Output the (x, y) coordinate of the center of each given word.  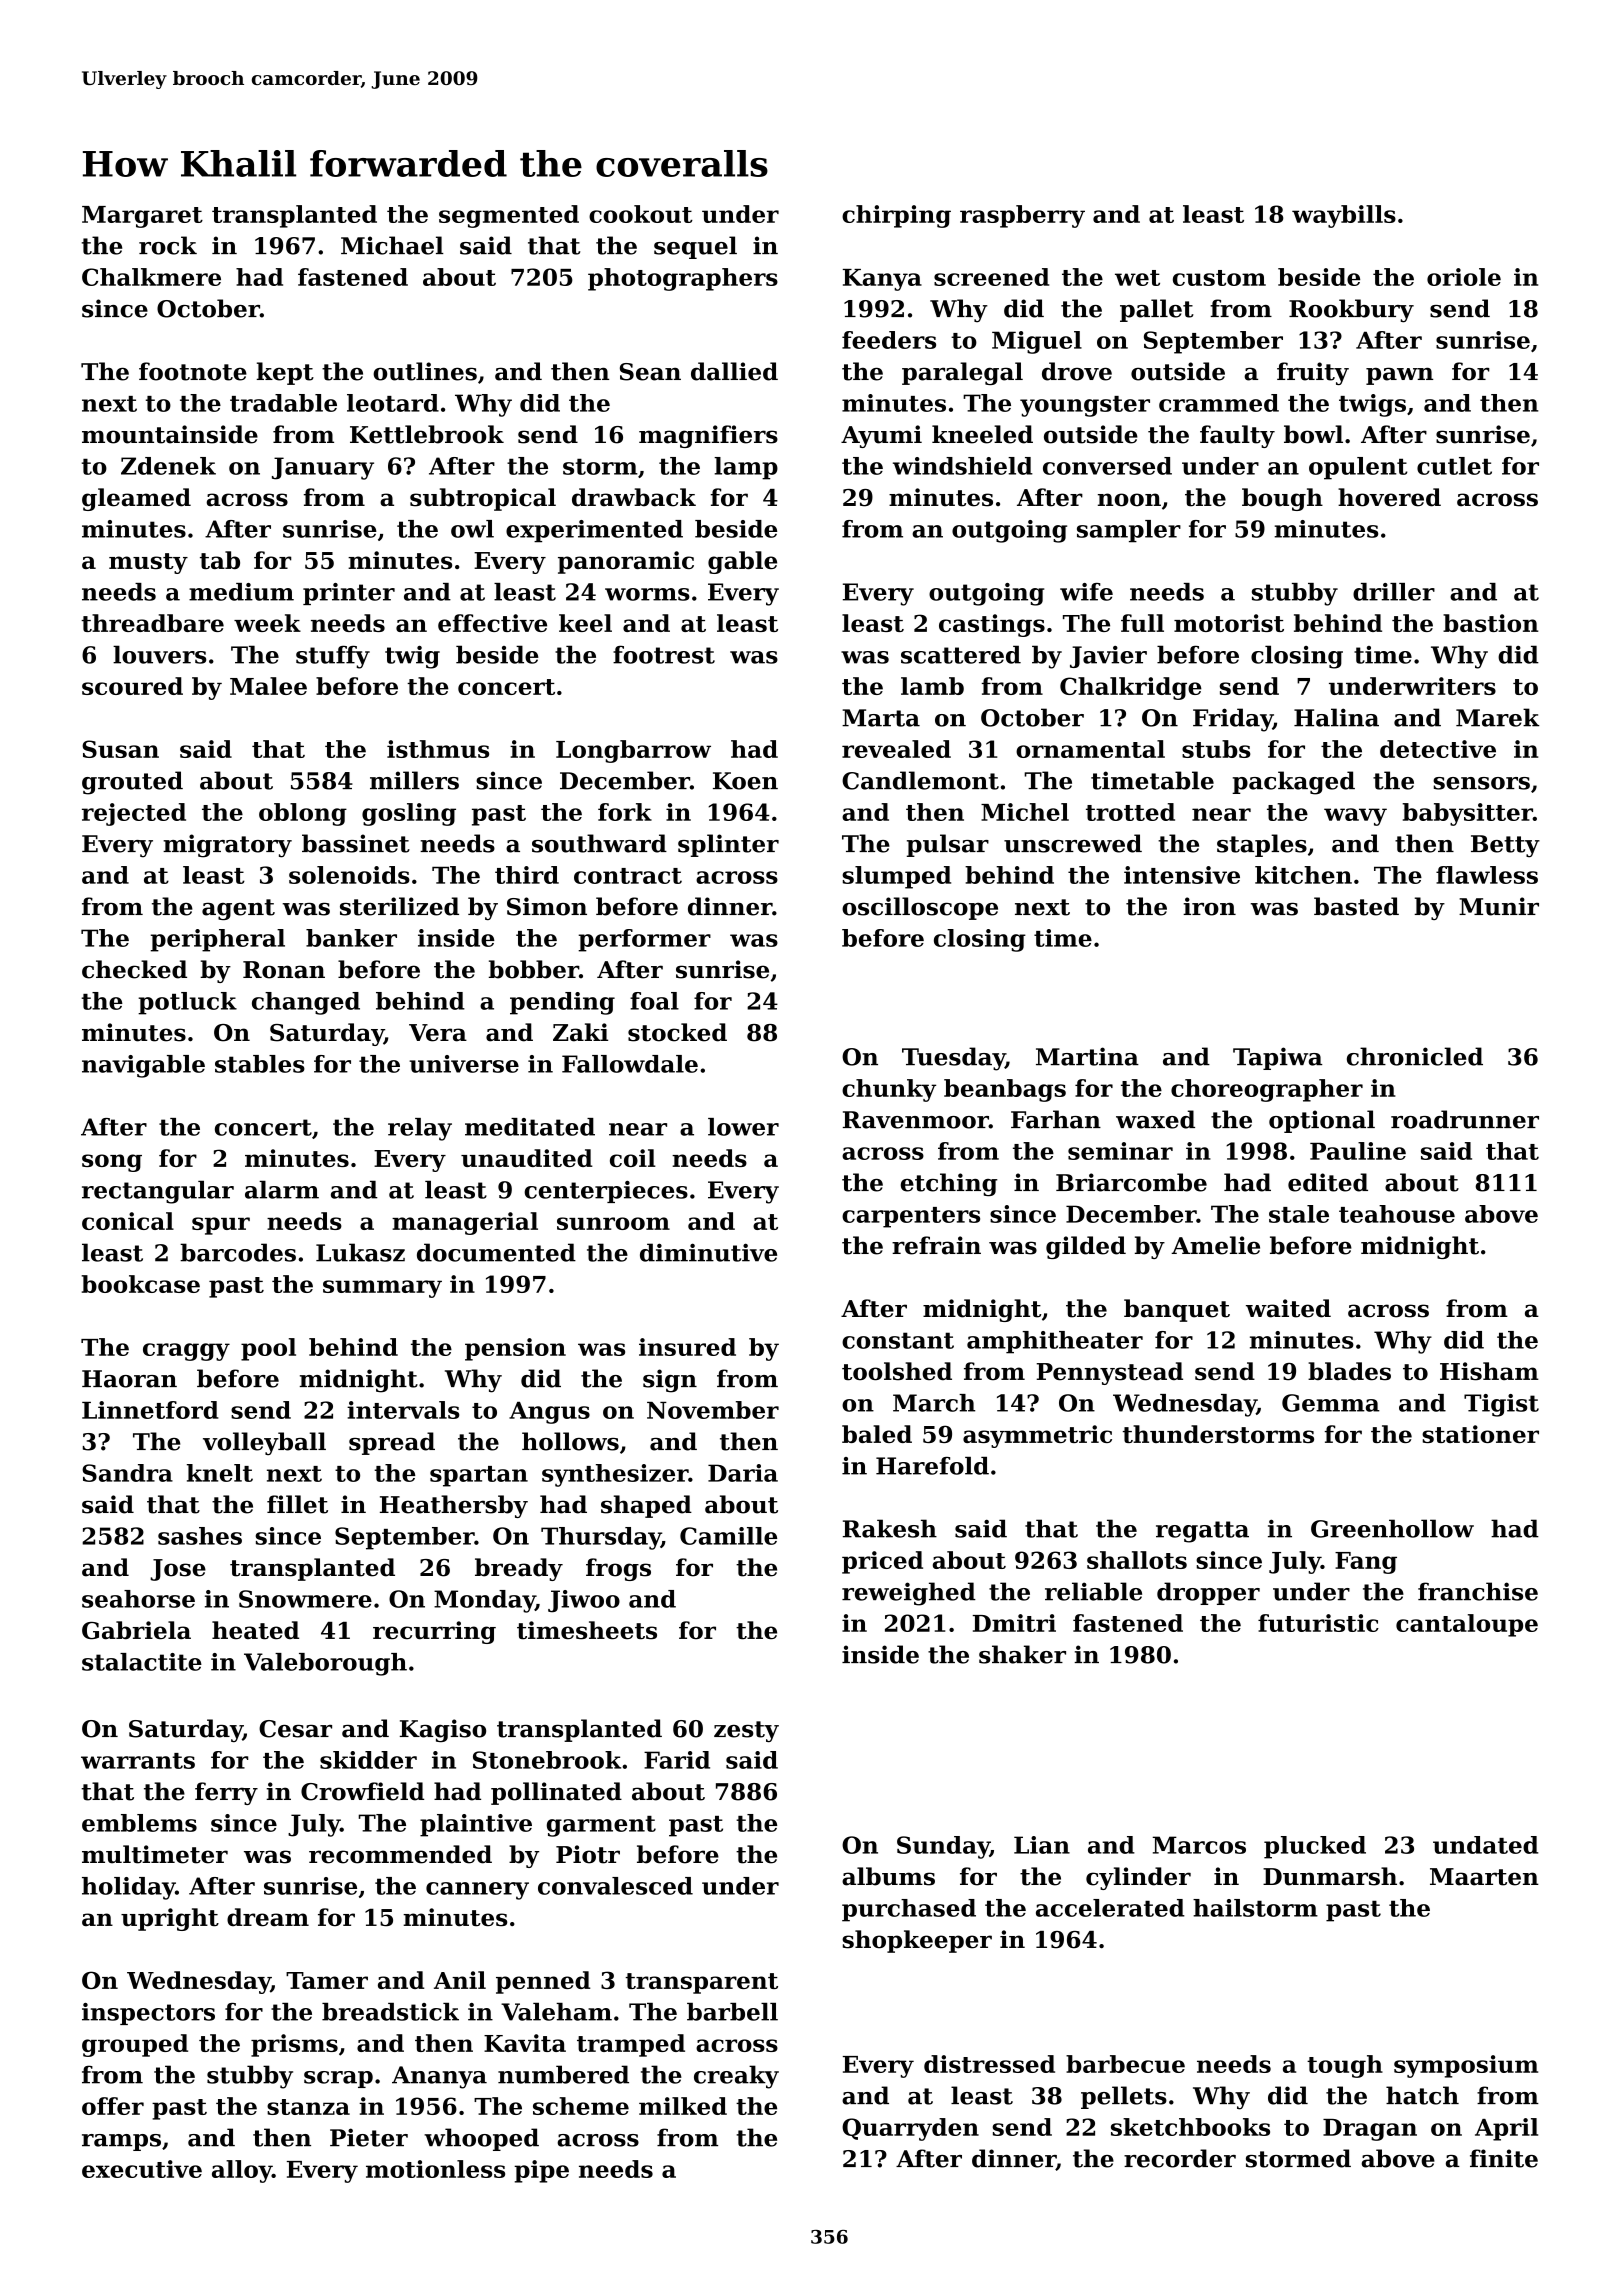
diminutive (708, 1252)
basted (1356, 906)
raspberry (1022, 216)
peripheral (218, 940)
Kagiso (443, 1730)
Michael (392, 245)
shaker (1022, 1654)
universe (464, 1064)
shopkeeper (917, 1941)
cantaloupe (1467, 1625)
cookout (641, 214)
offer (113, 2106)
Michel (1025, 812)
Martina (1087, 1056)
